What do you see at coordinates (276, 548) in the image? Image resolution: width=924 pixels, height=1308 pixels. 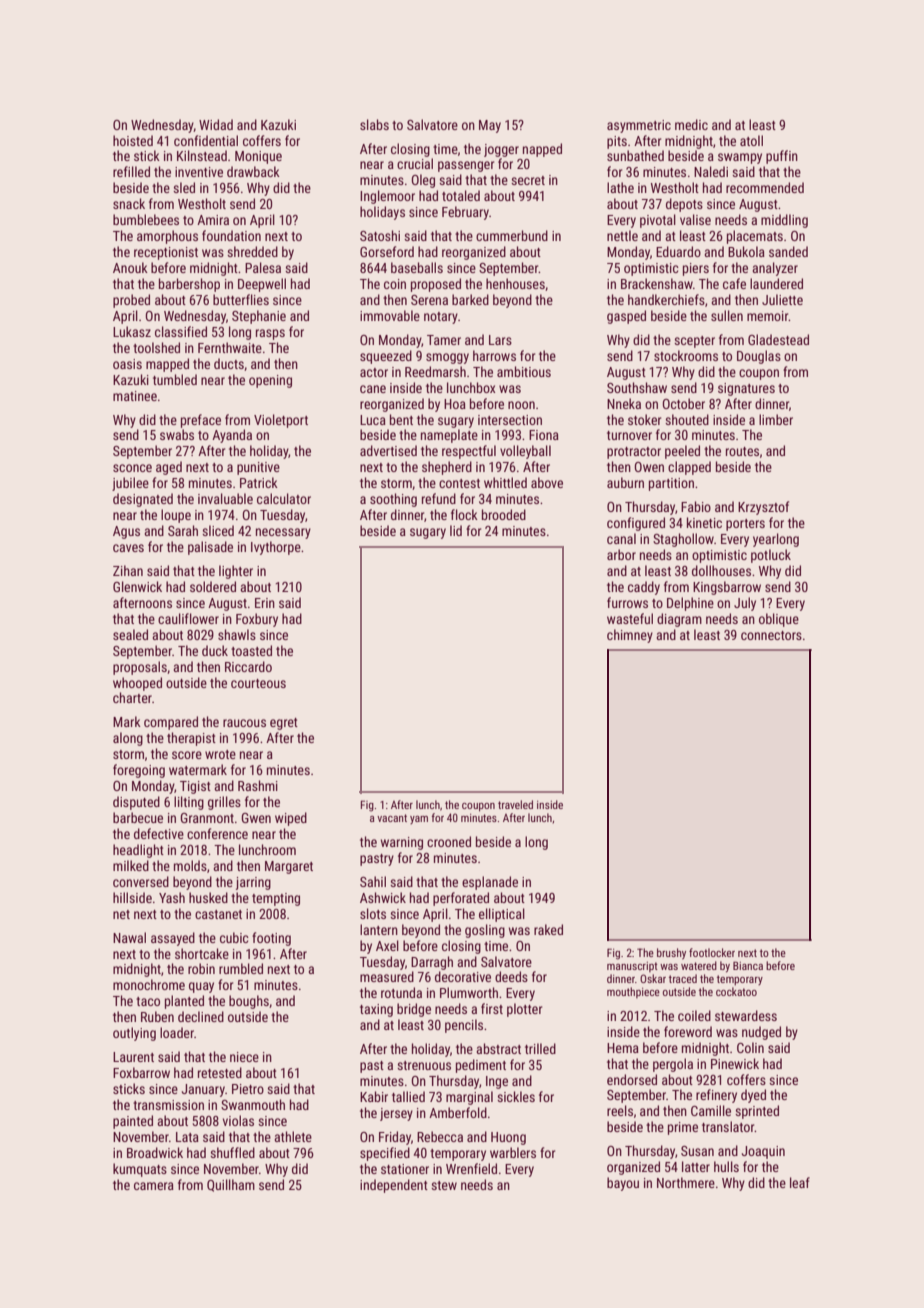 I see `Ivythorpe` at bounding box center [276, 548].
